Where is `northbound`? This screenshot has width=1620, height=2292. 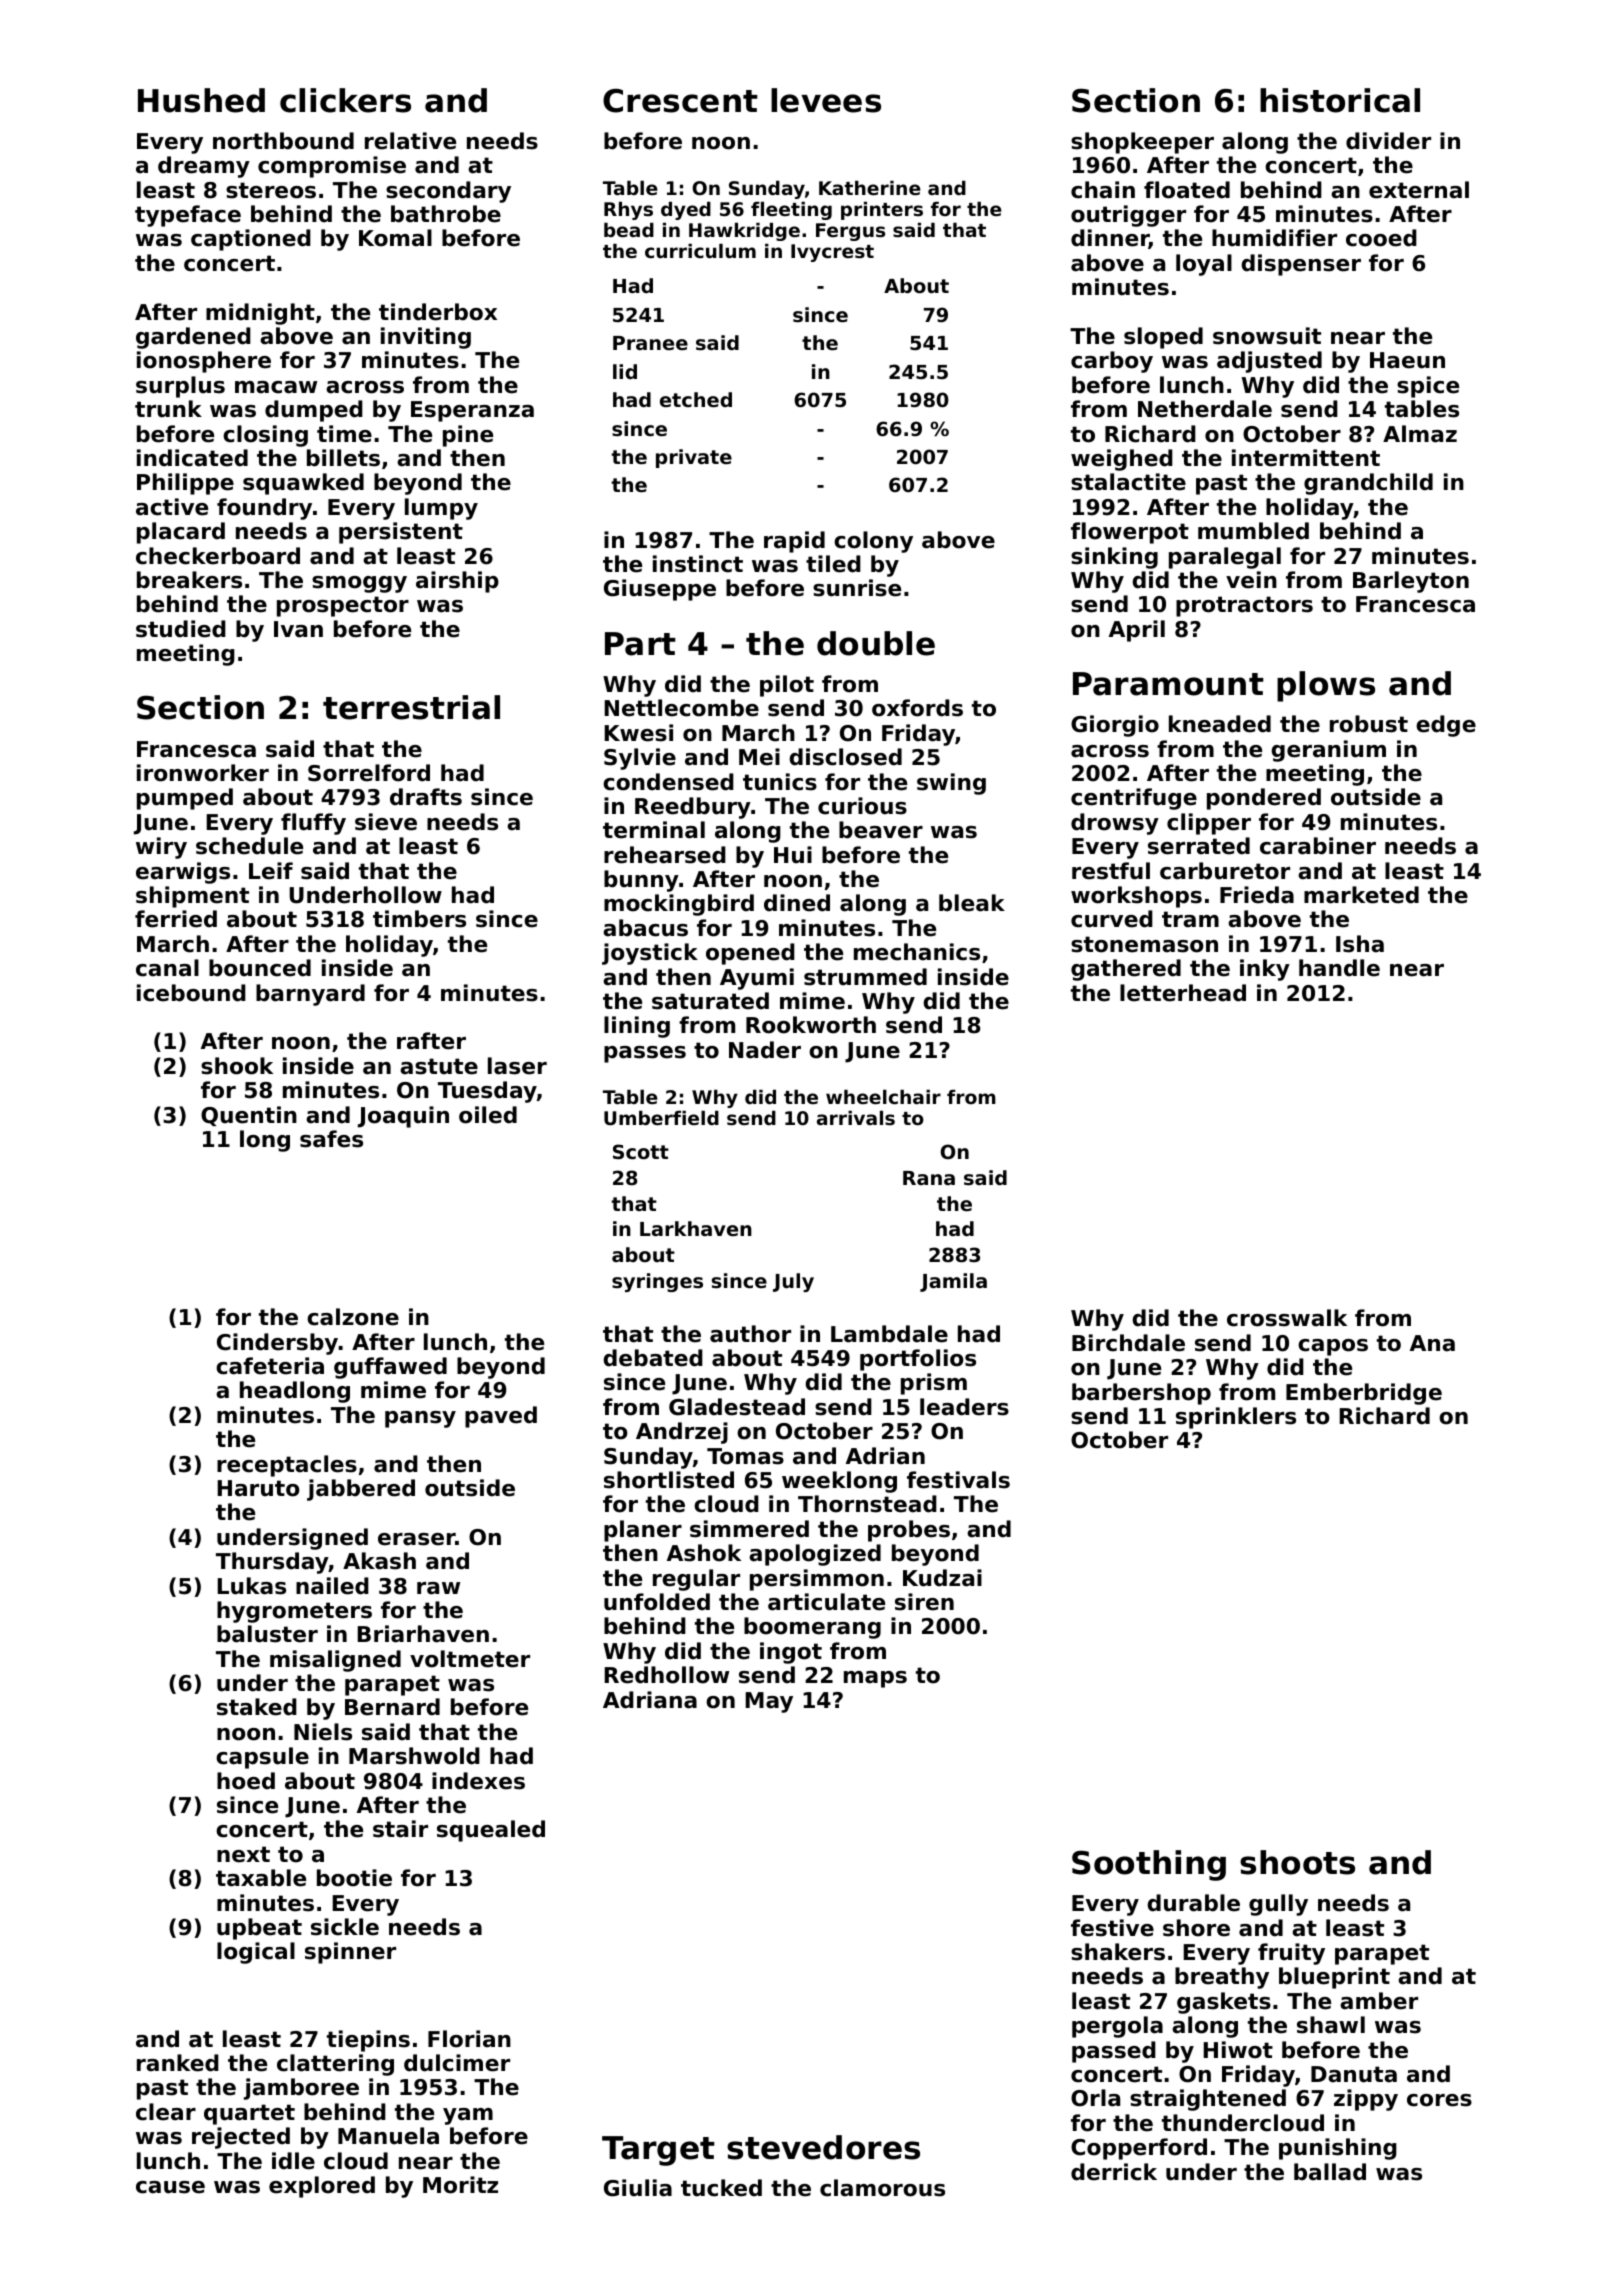
northbound is located at coordinates (283, 141).
